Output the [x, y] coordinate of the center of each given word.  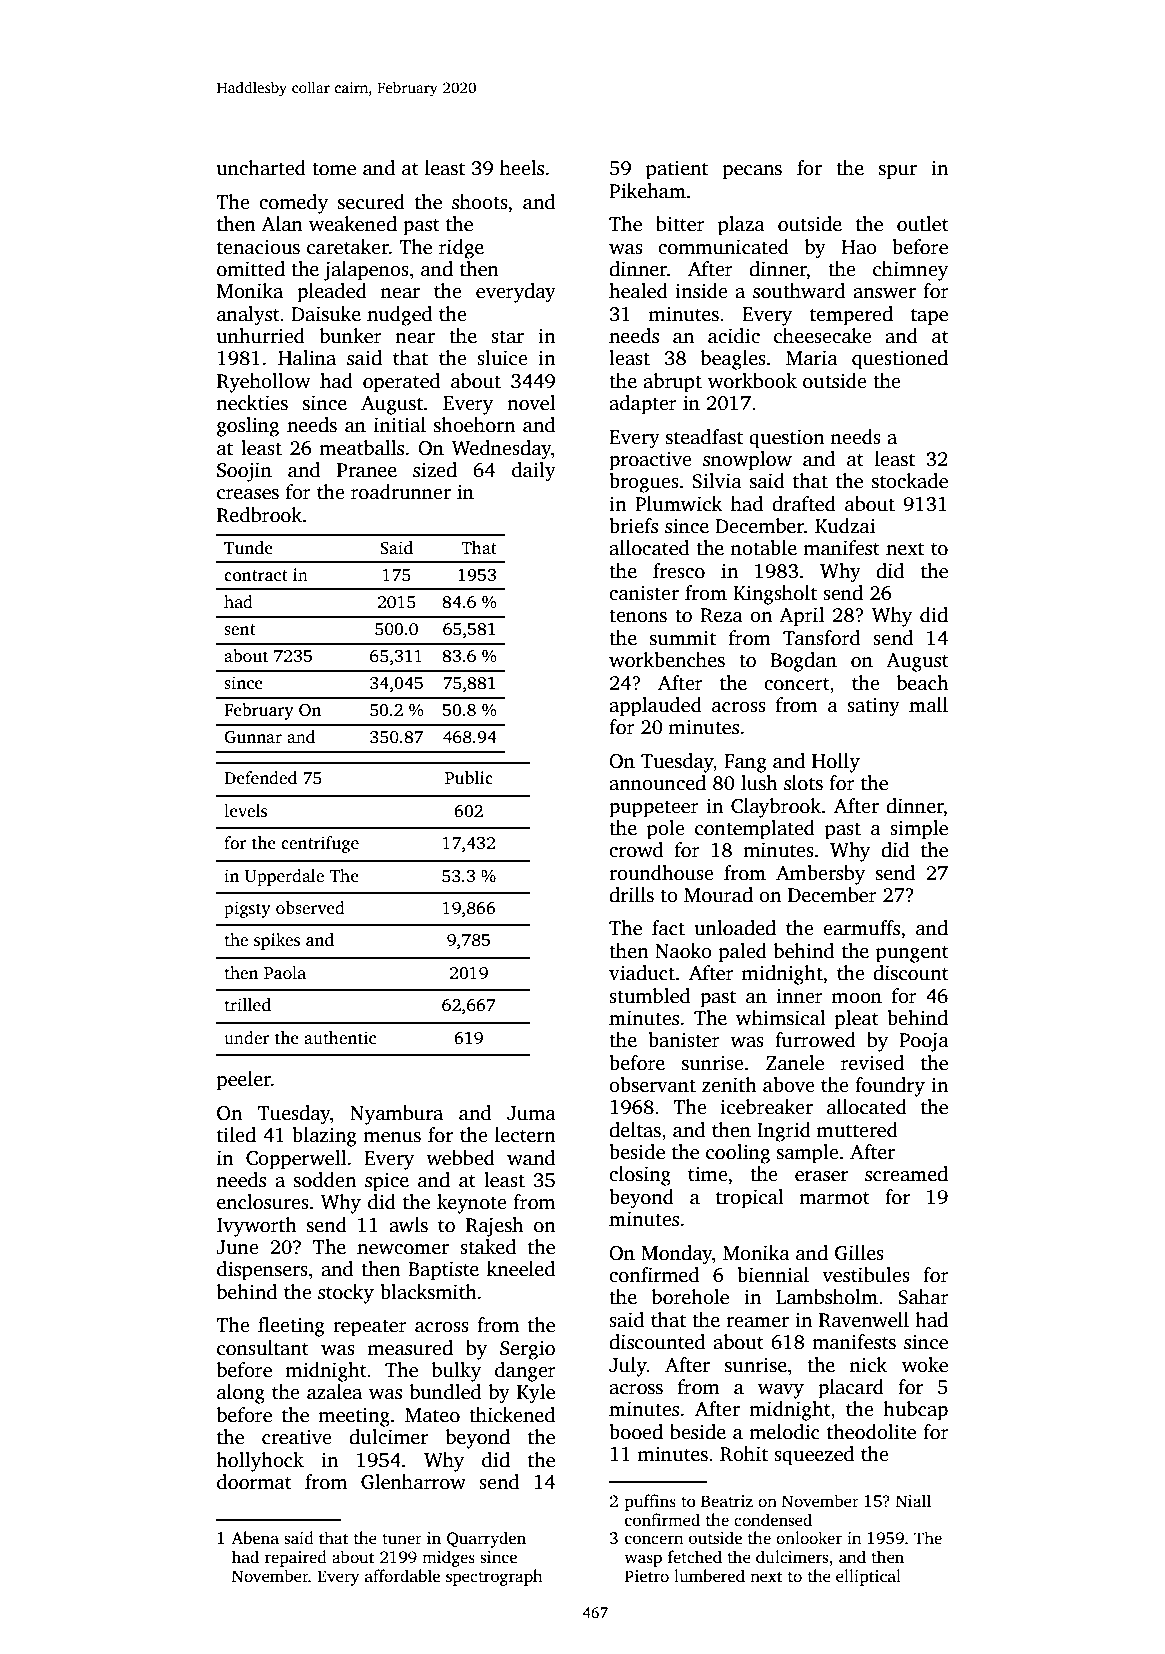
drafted [804, 504]
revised [872, 1063]
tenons [638, 616]
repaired [296, 1558]
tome [334, 169]
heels [522, 168]
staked [488, 1247]
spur [898, 172]
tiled [236, 1135]
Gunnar [253, 737]
